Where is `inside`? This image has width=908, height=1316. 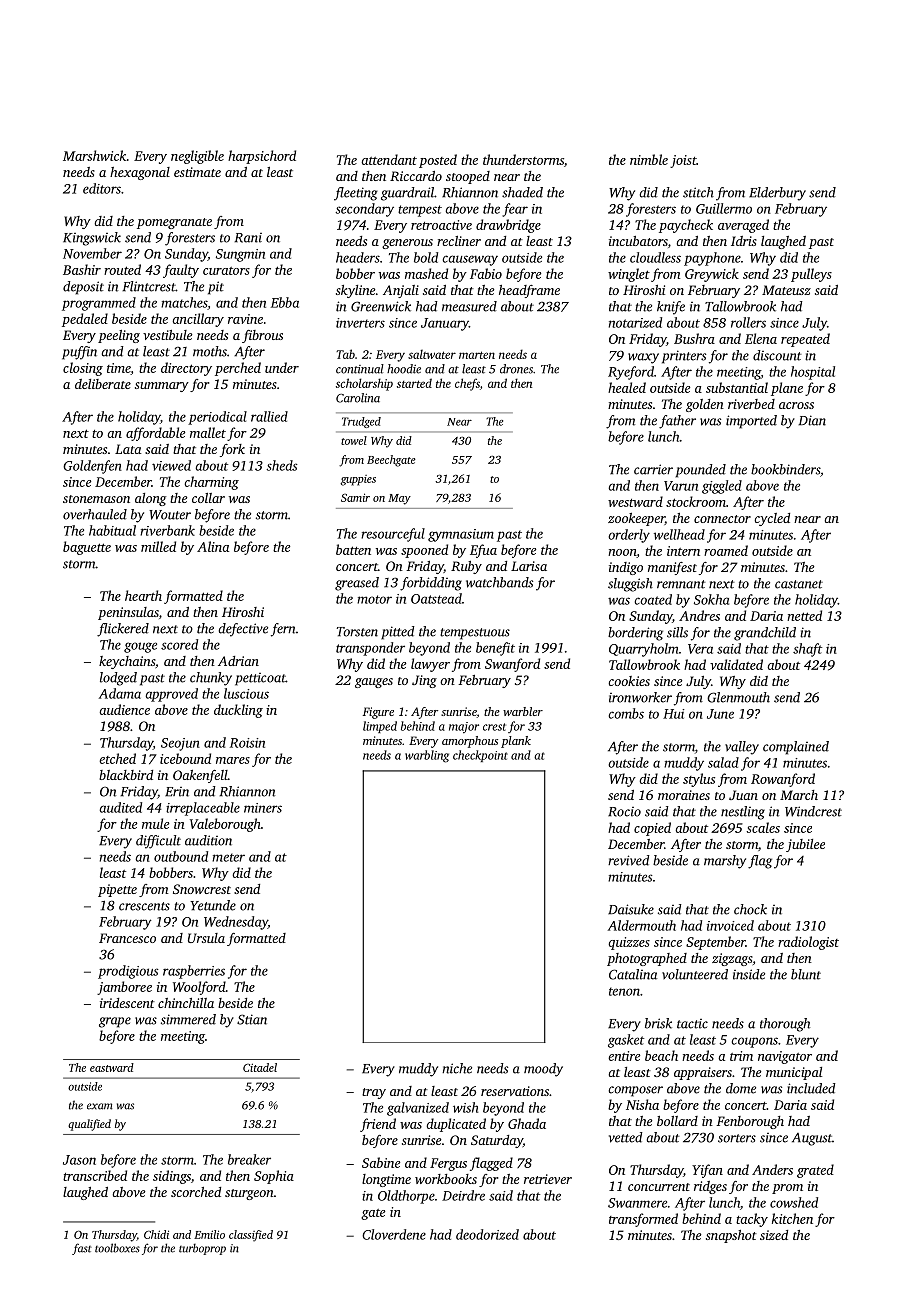
inside is located at coordinates (749, 974).
